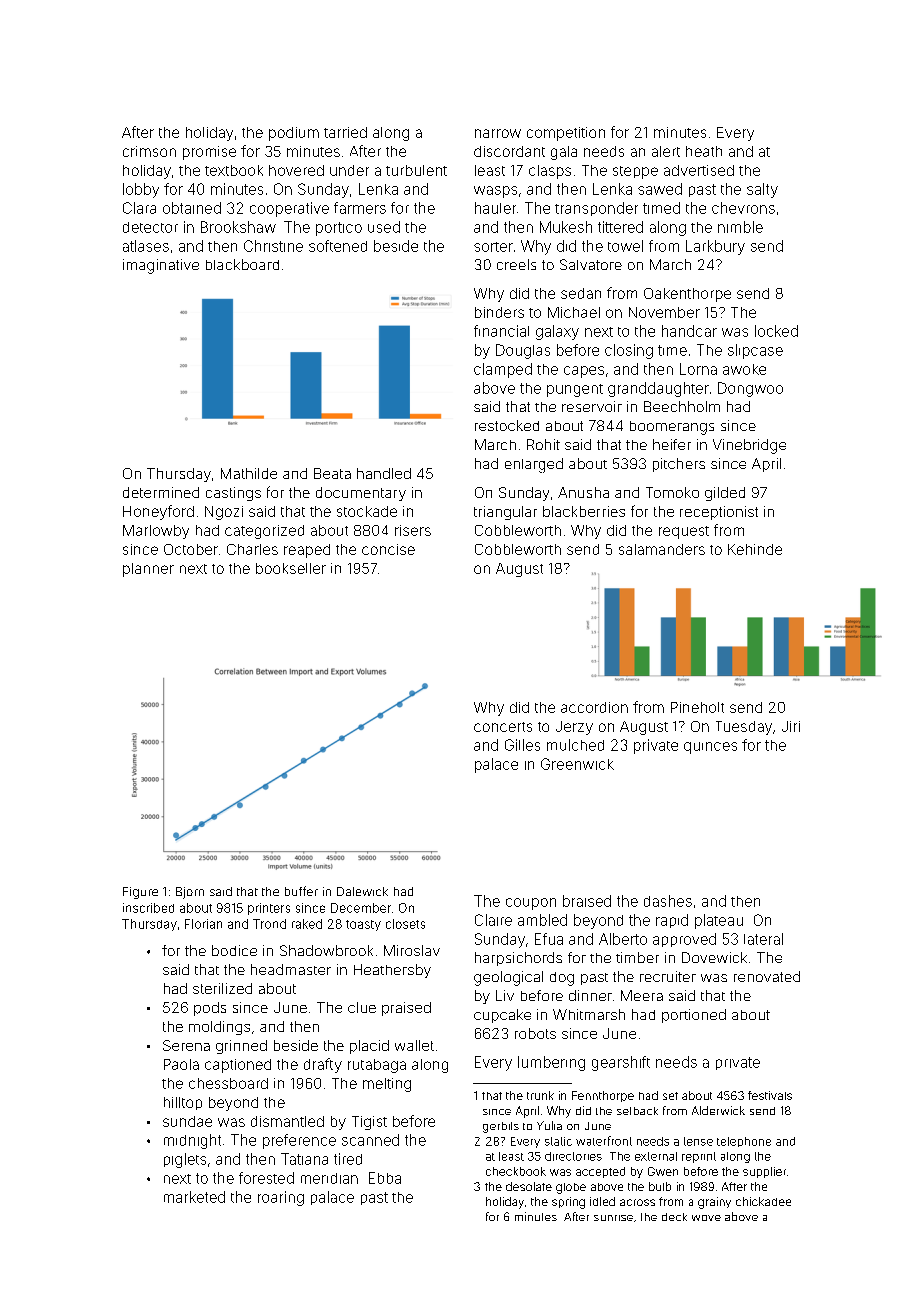  I want to click on wove, so click(706, 1218).
